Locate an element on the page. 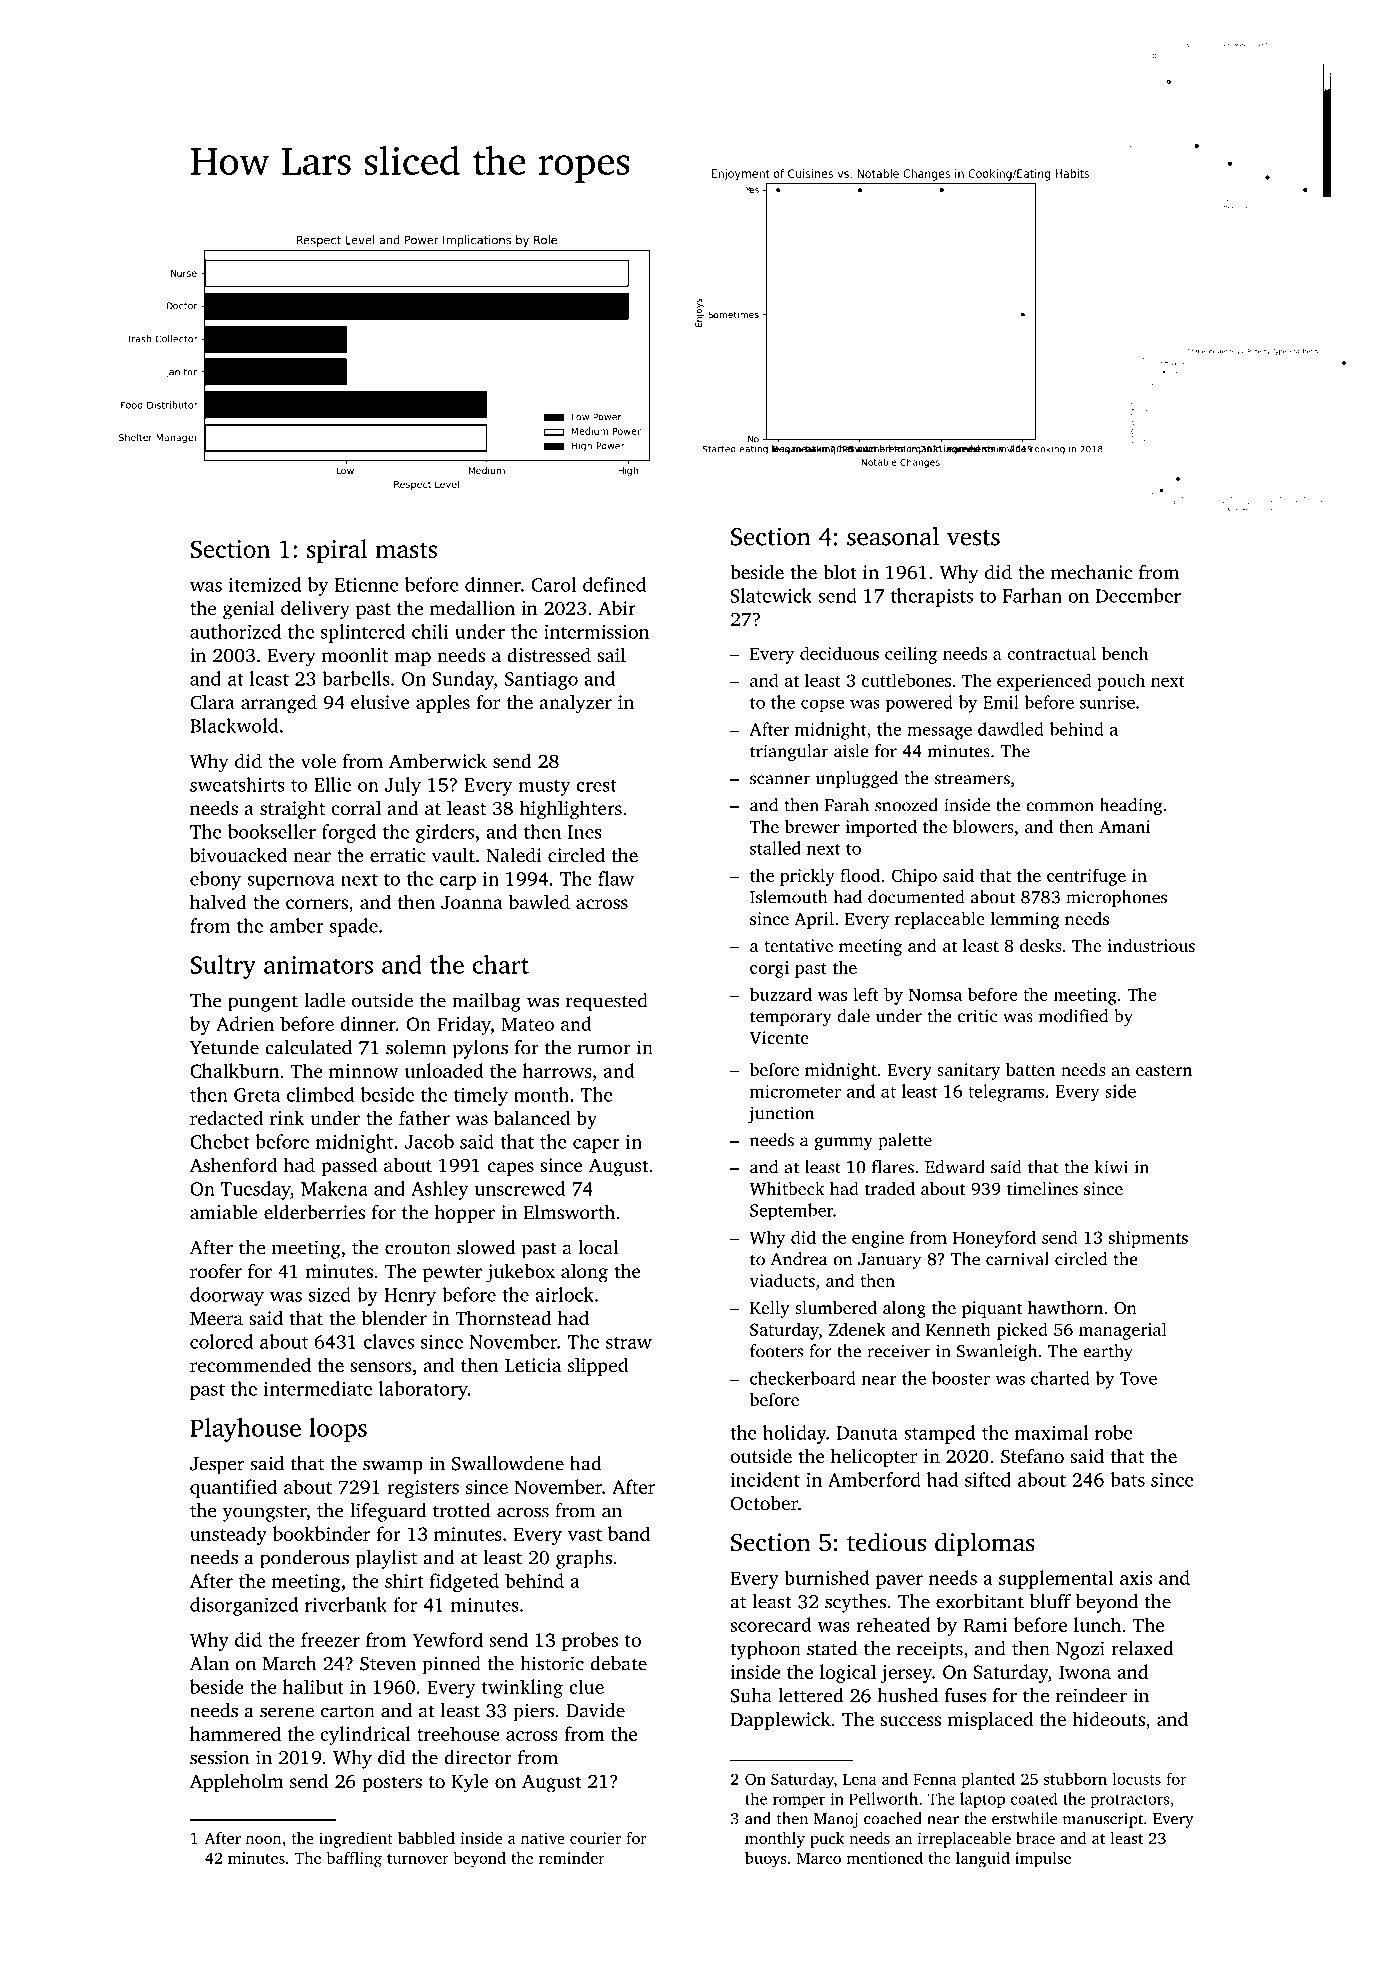  amiable is located at coordinates (224, 1212).
